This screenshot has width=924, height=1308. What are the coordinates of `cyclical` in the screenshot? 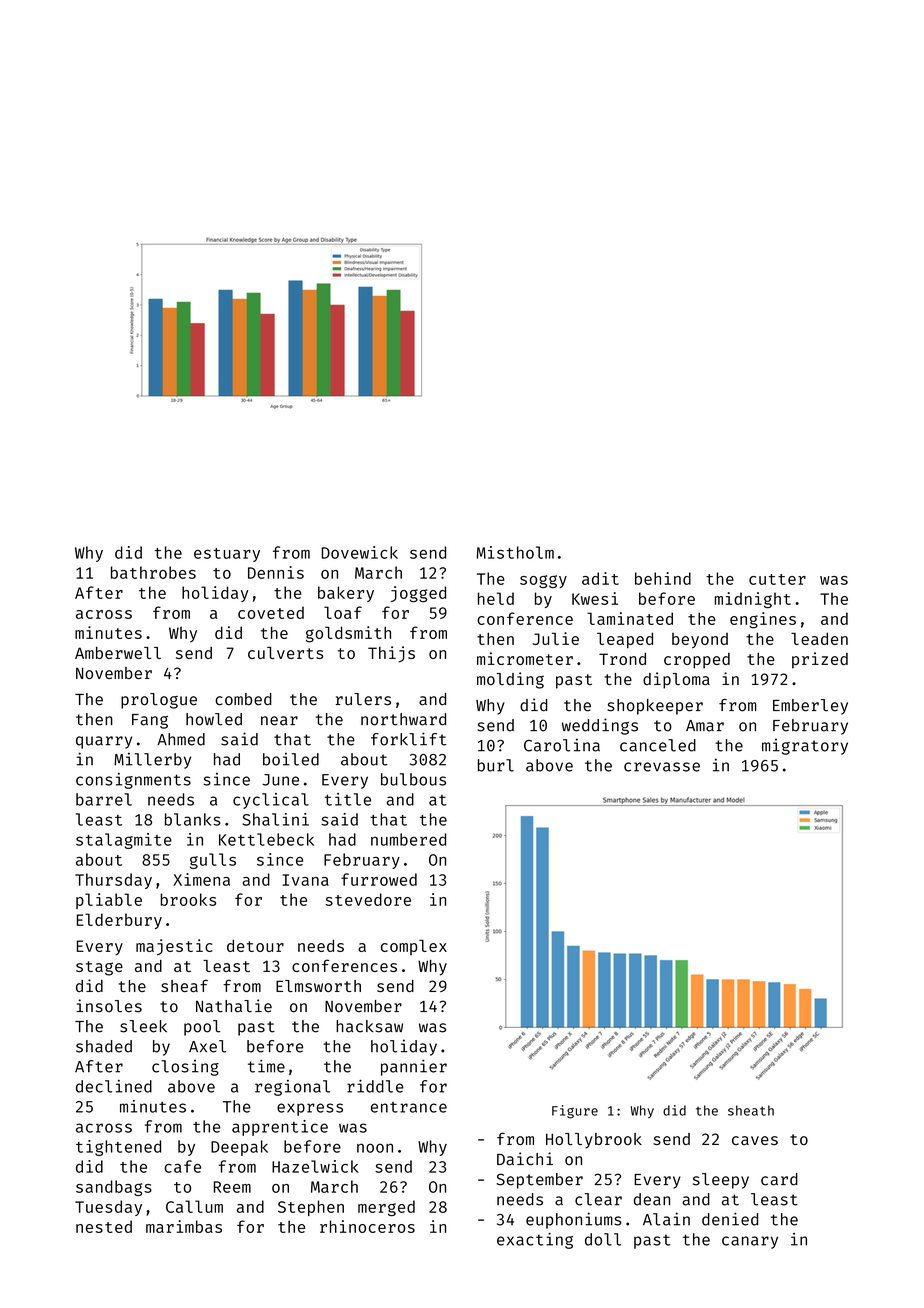 It's located at (271, 801).
